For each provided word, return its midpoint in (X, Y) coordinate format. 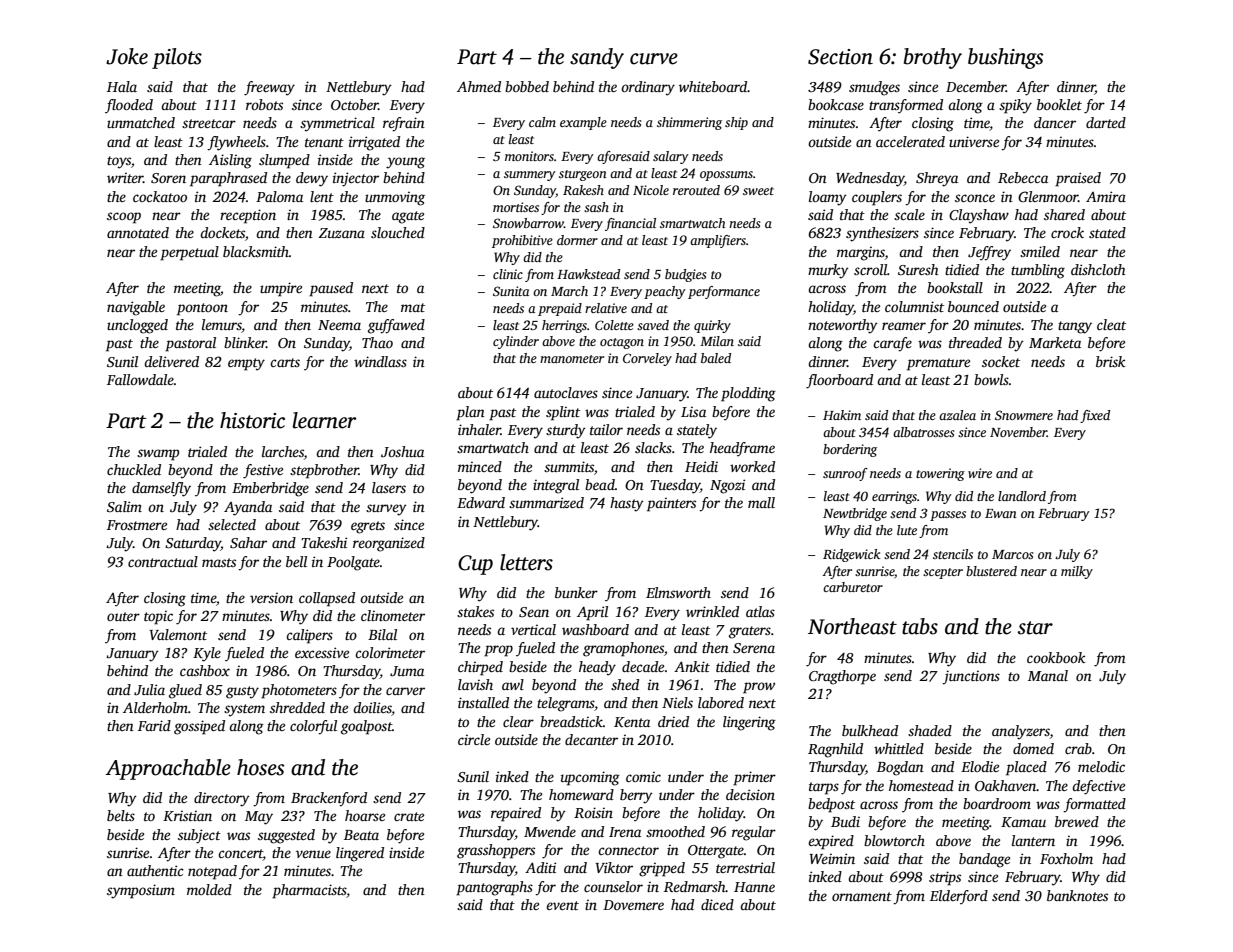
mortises (516, 207)
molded (209, 889)
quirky (712, 326)
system (244, 710)
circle (474, 739)
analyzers (1021, 732)
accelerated (910, 141)
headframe (742, 449)
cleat (1111, 324)
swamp (158, 455)
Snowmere (1024, 415)
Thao (377, 342)
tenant (324, 142)
